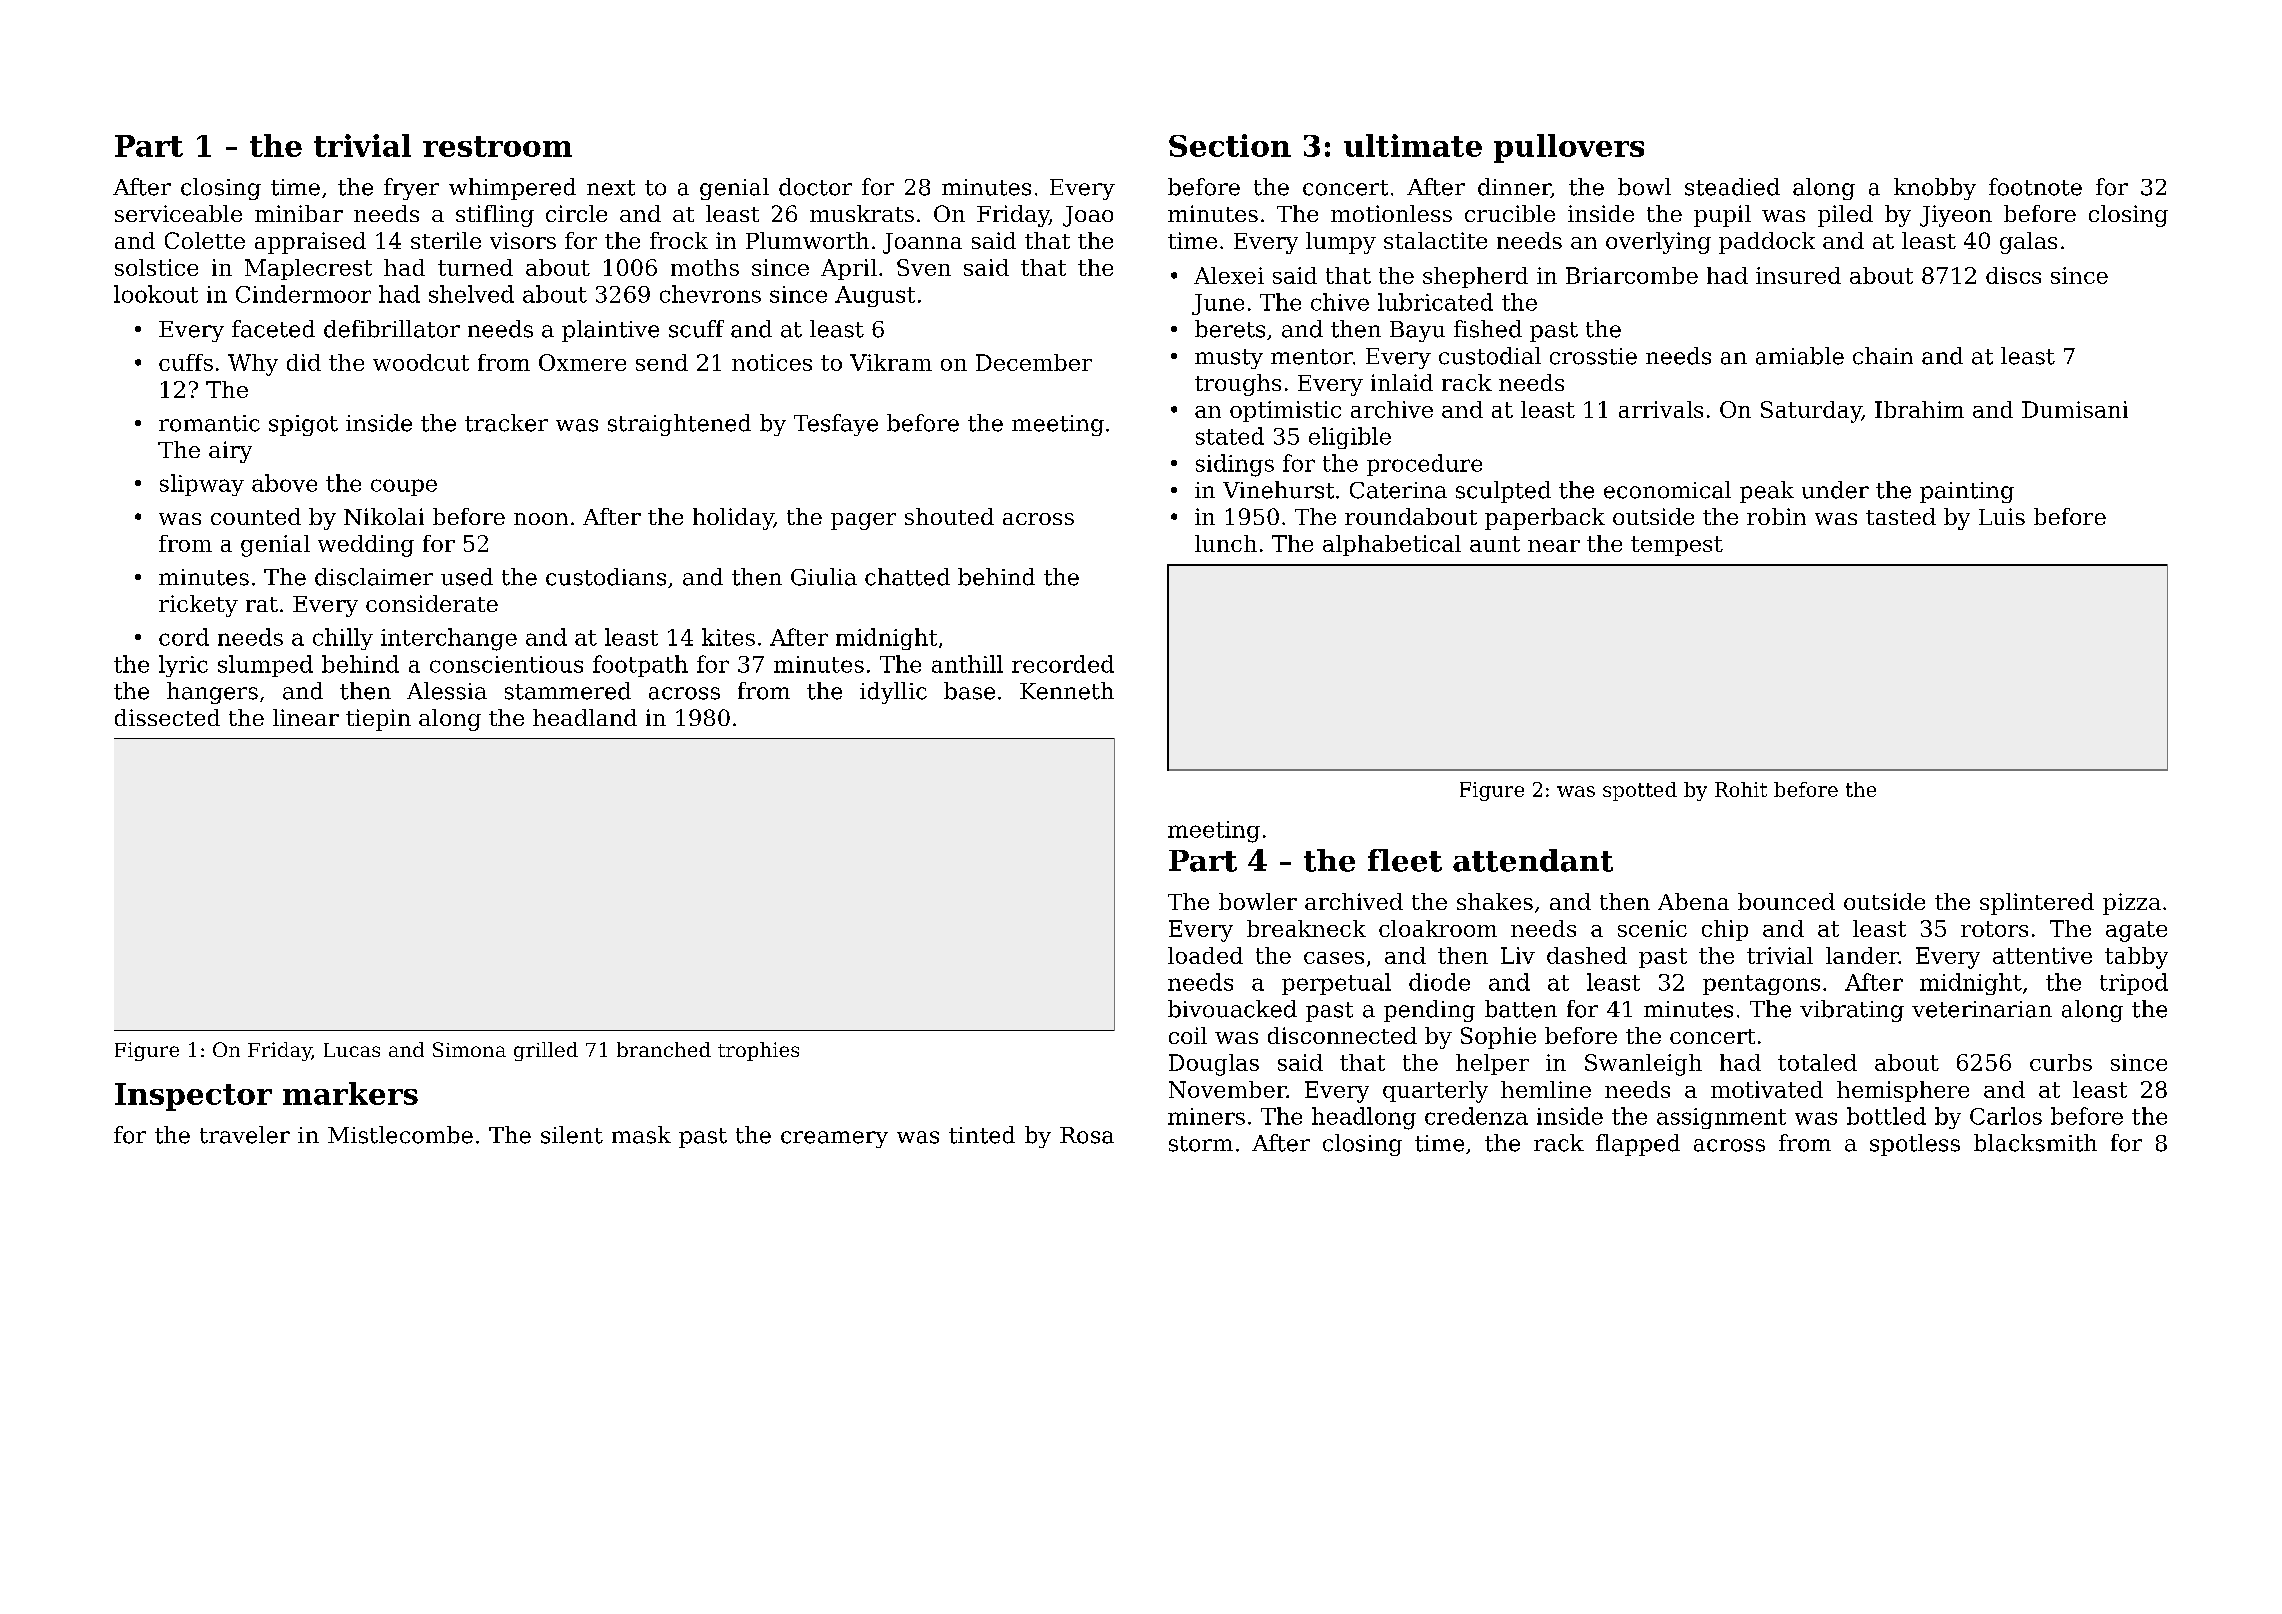 The width and height of the page is (2282, 1614). What do you see at coordinates (183, 666) in the page?
I see `lyric` at bounding box center [183, 666].
